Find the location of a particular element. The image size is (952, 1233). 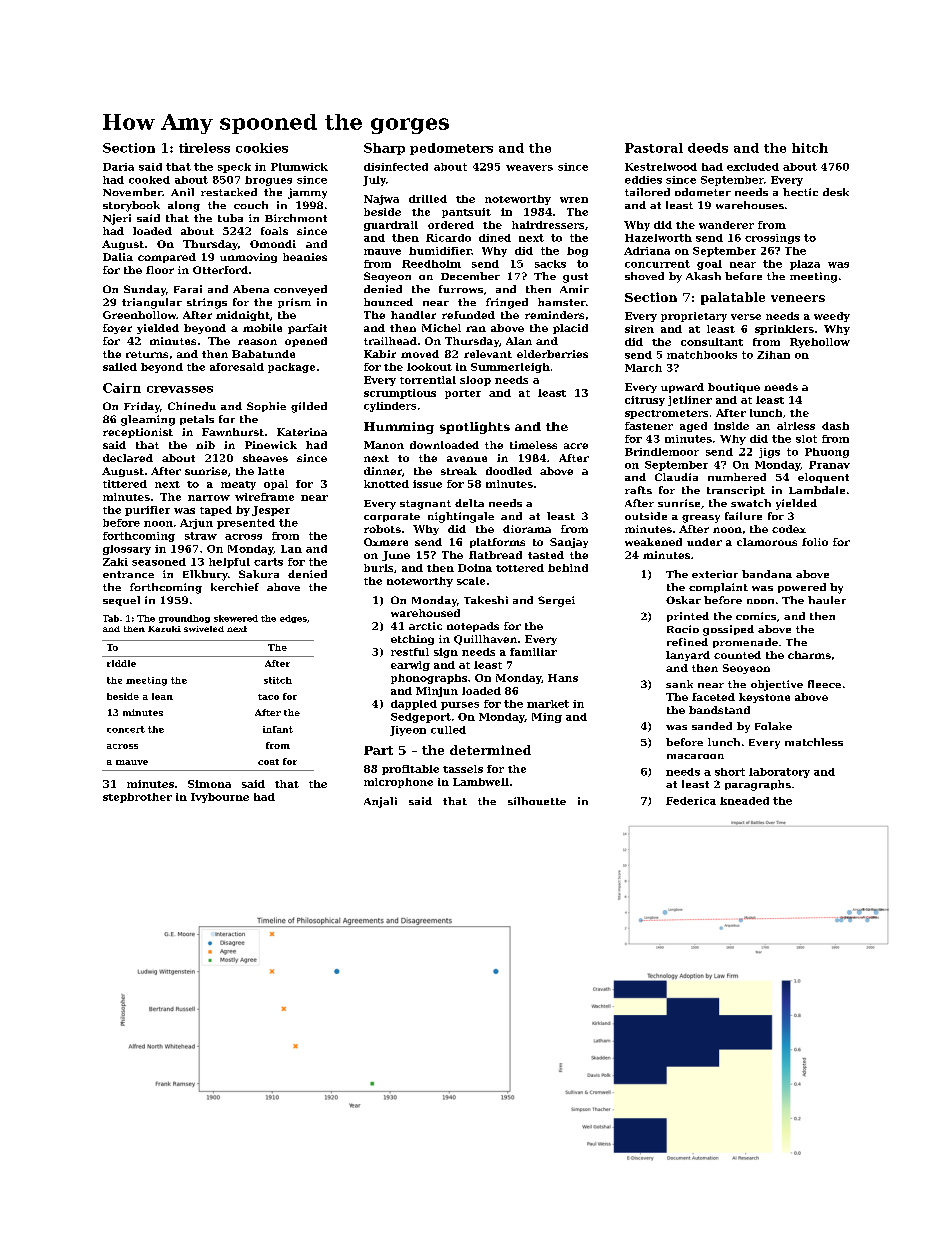

placid is located at coordinates (570, 329).
